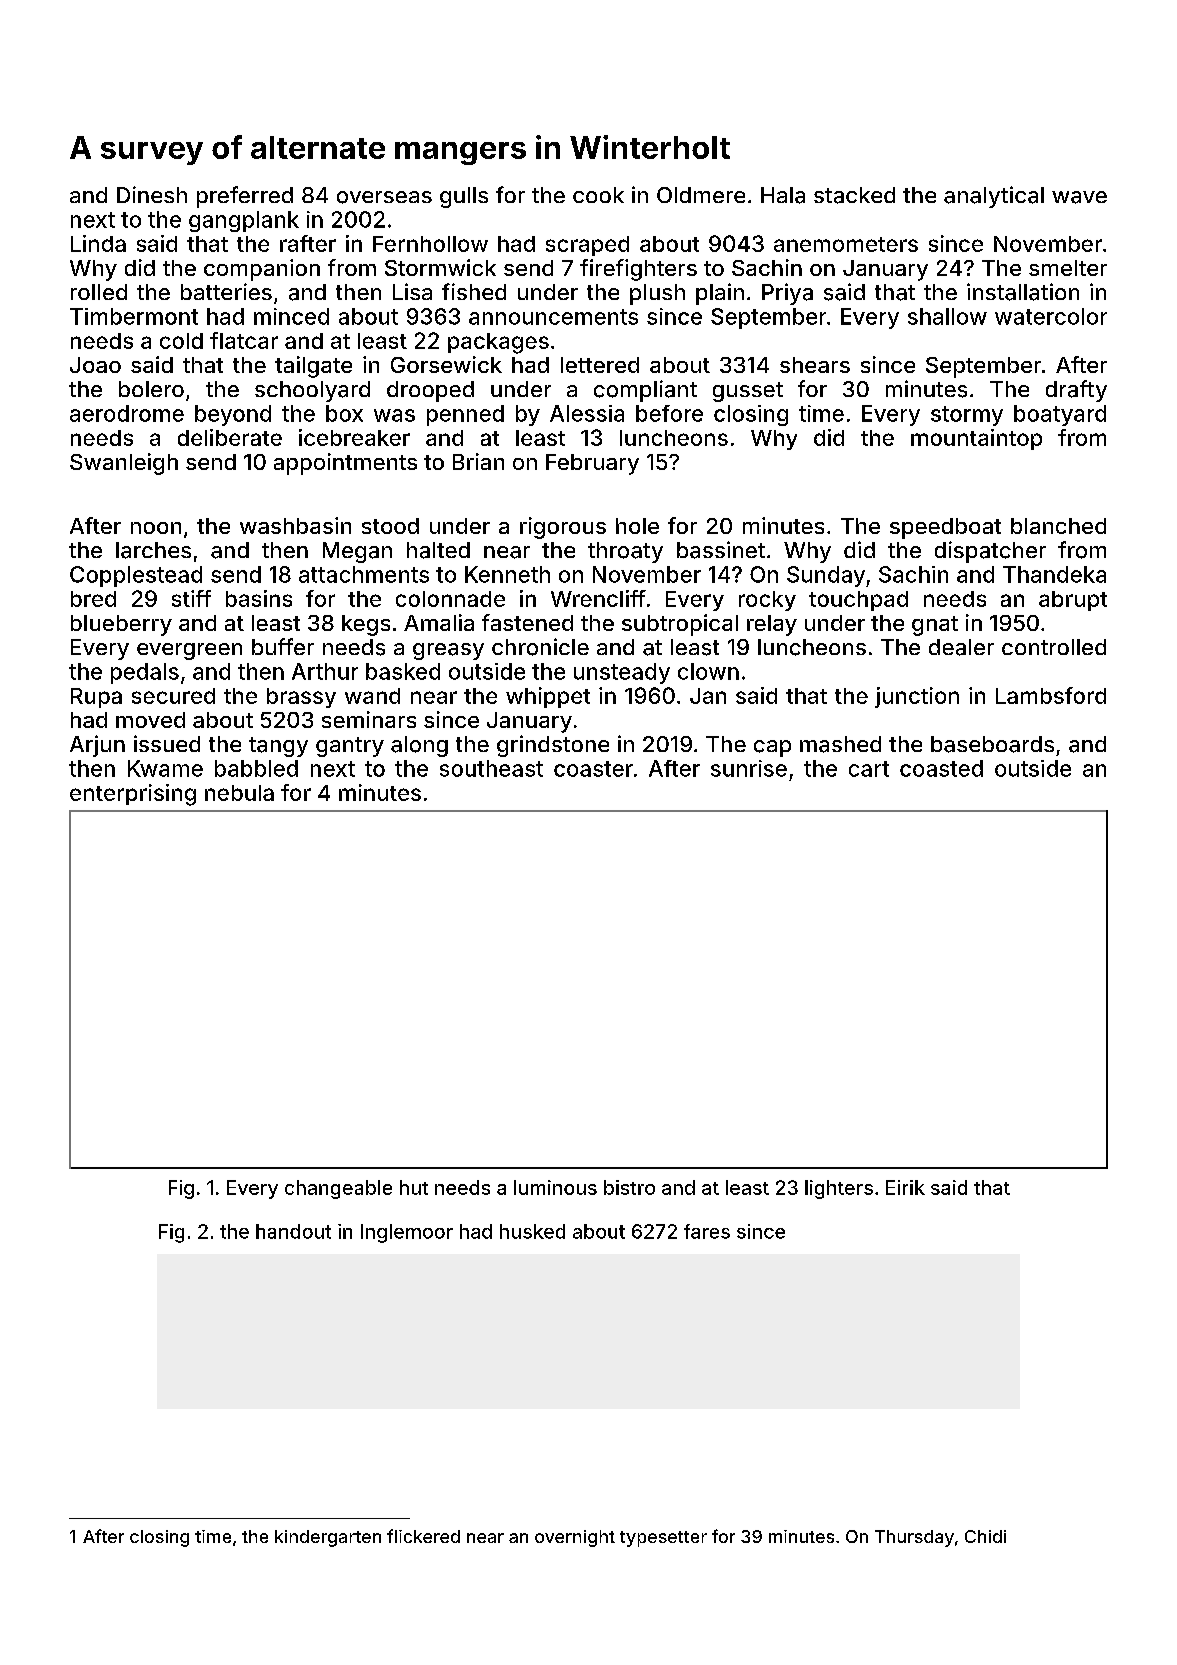 The width and height of the image is (1177, 1665). I want to click on lettered, so click(600, 365).
